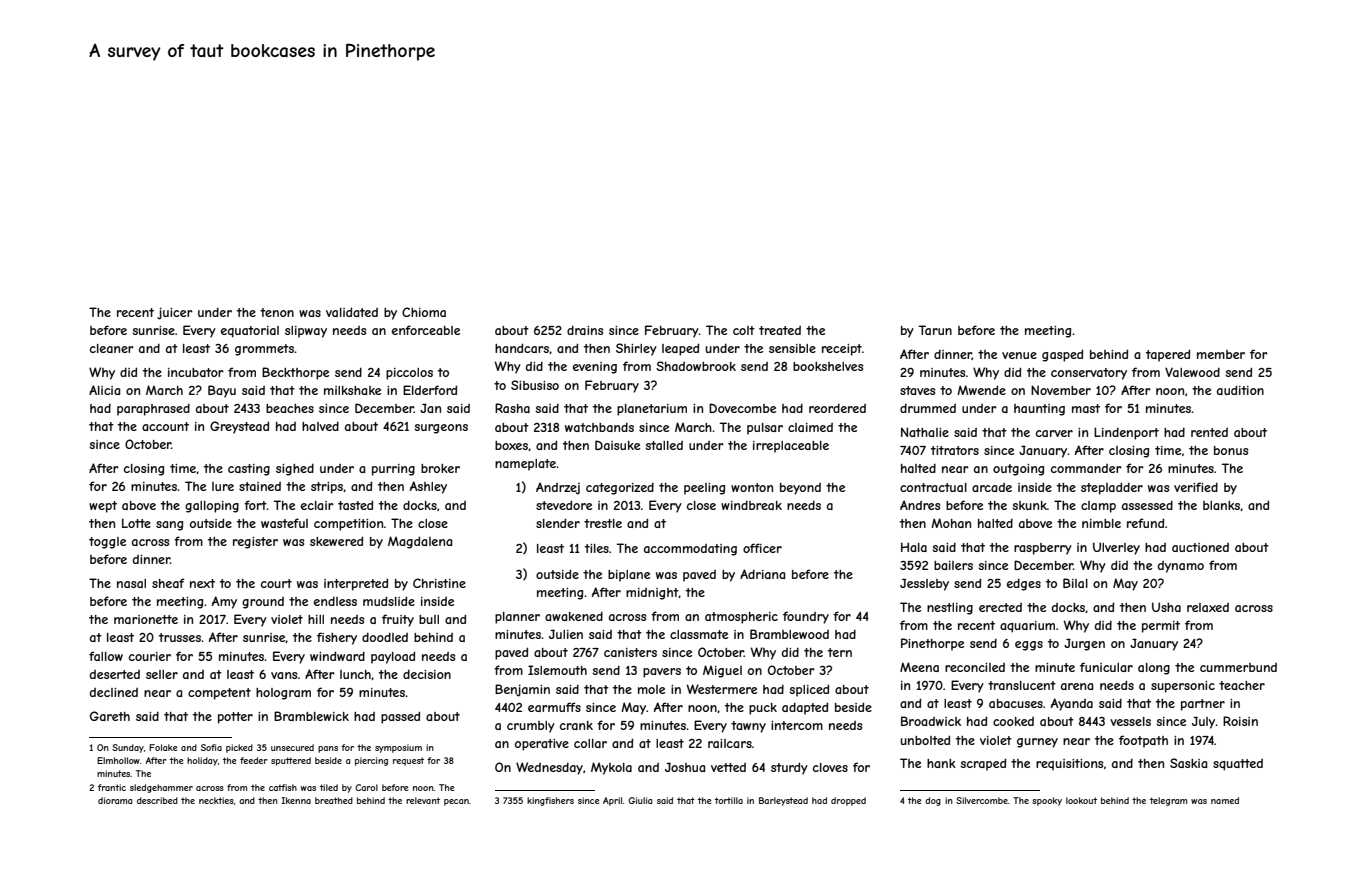 The width and height of the screenshot is (1372, 887). I want to click on cummerbund, so click(1238, 667).
